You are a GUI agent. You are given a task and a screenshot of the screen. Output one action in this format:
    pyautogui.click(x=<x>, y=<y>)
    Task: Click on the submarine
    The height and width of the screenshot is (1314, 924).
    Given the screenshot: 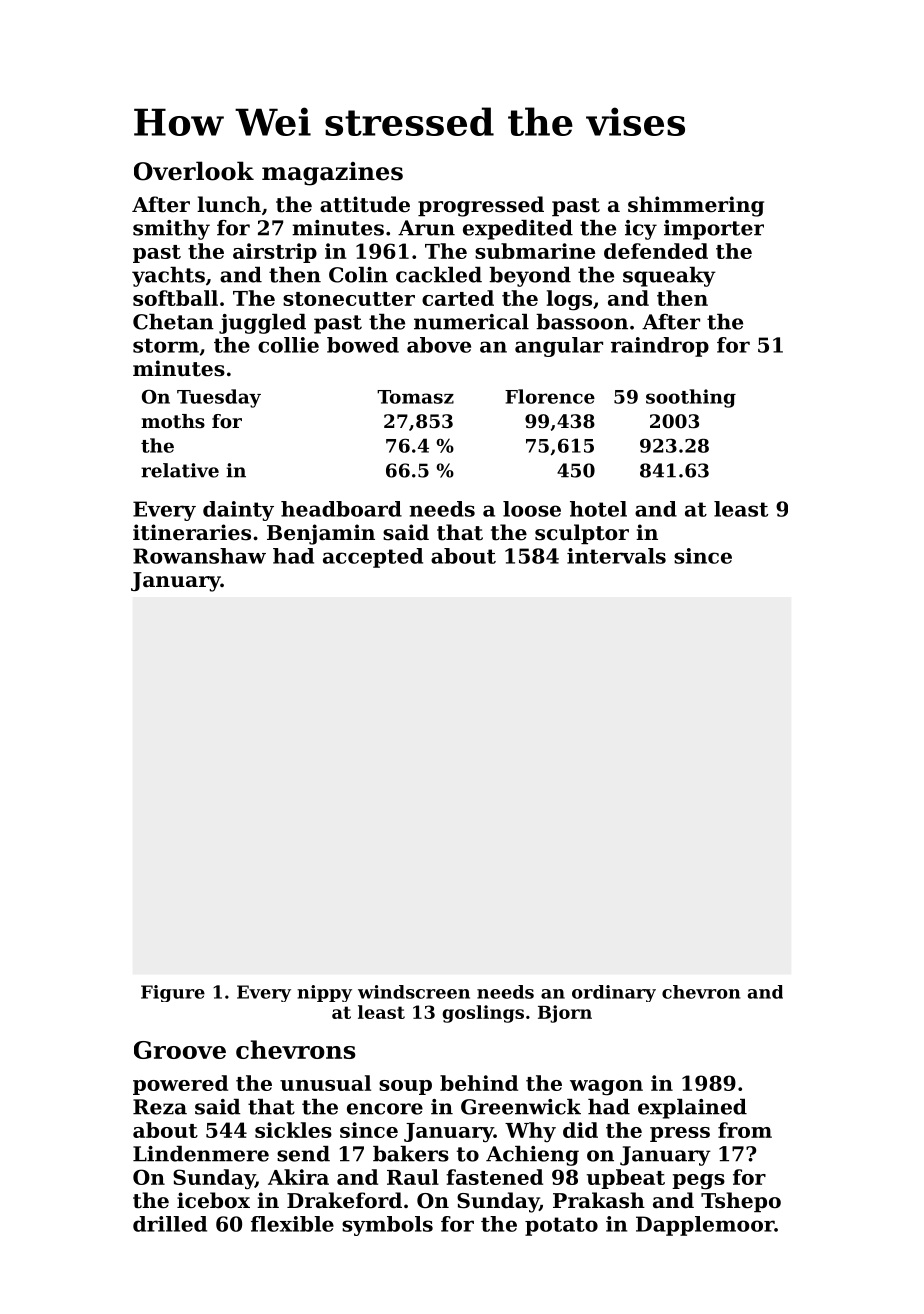 What is the action you would take?
    pyautogui.click(x=535, y=251)
